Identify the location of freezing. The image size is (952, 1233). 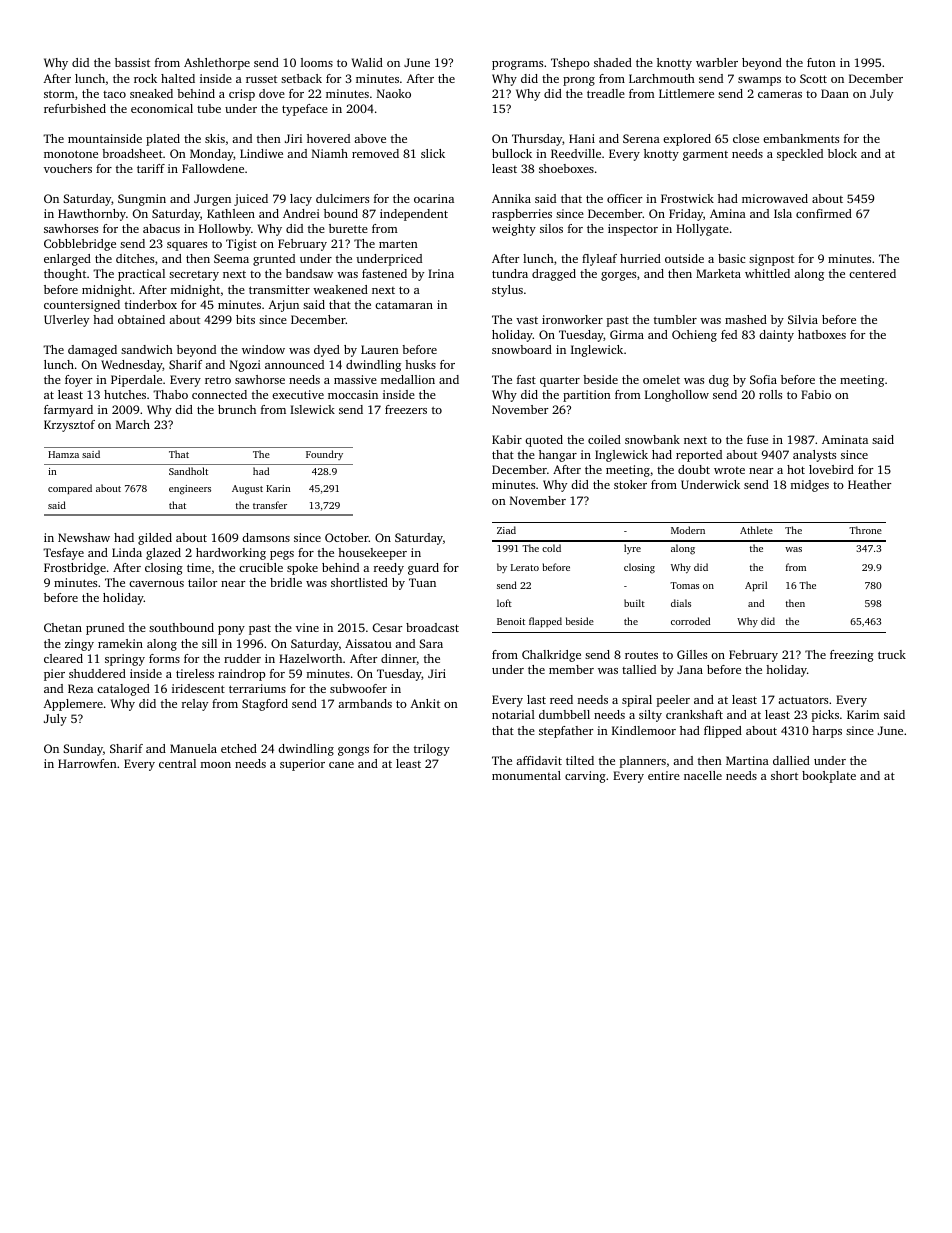
(852, 656).
